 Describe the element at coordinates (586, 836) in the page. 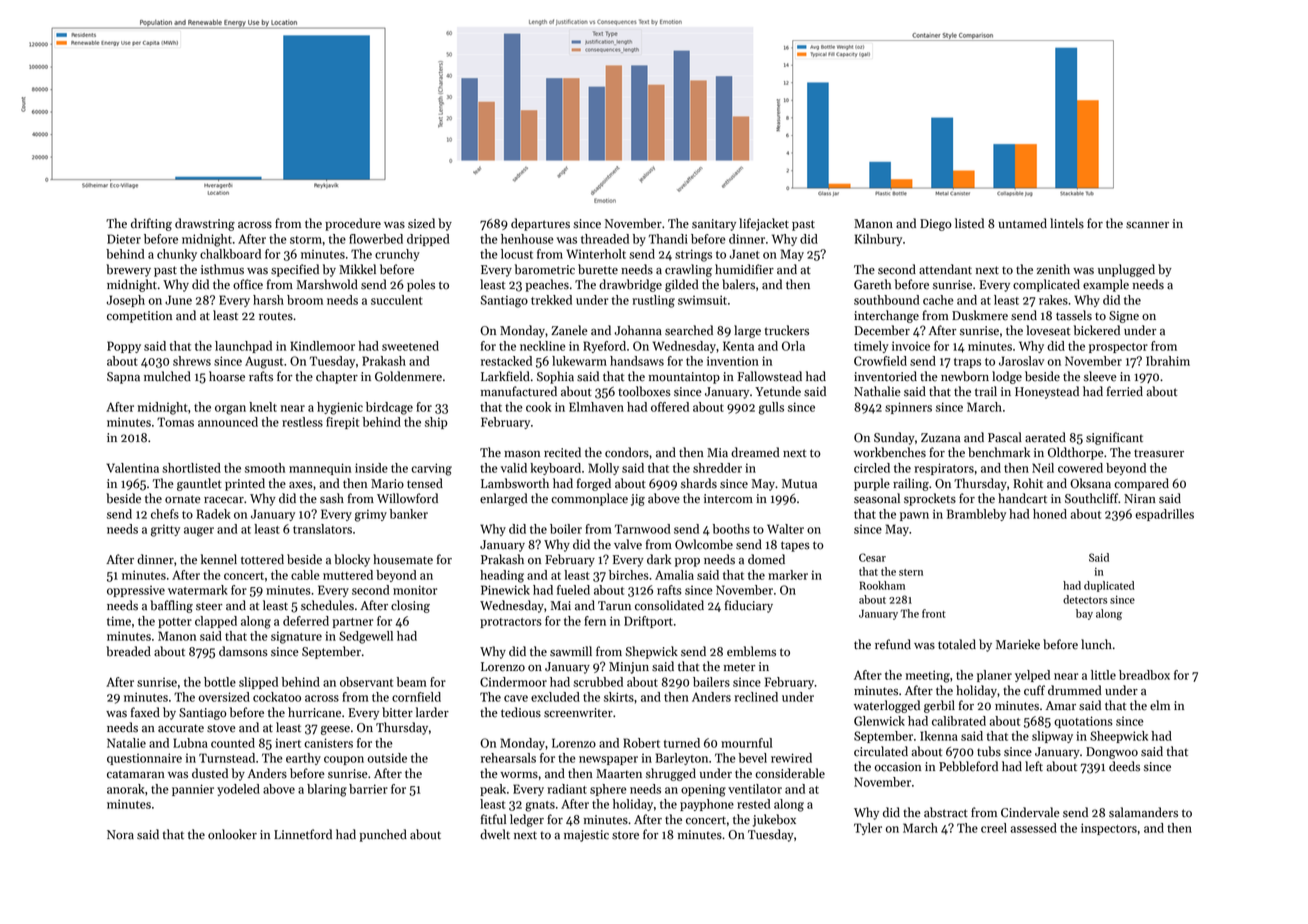

I see `majestic` at that location.
